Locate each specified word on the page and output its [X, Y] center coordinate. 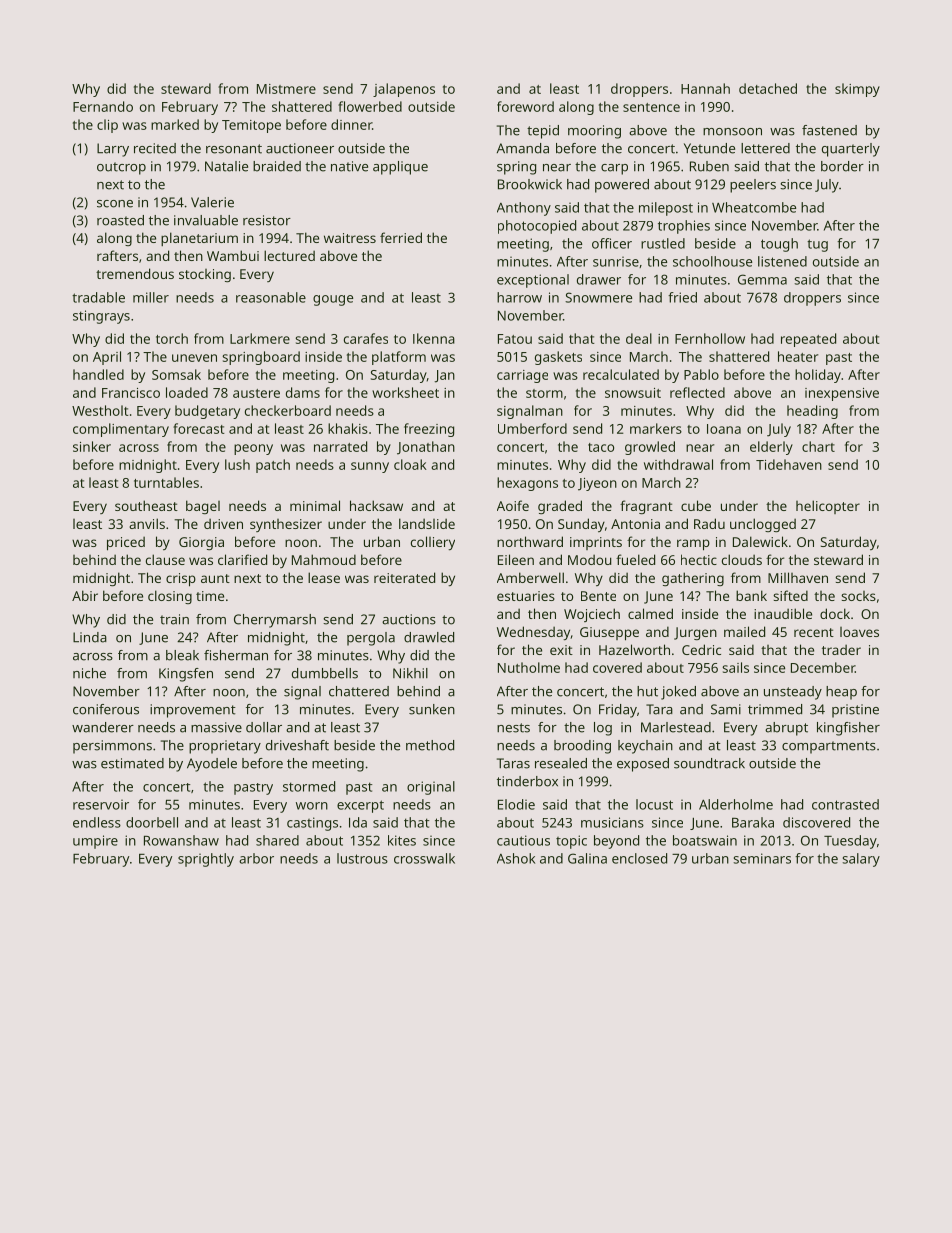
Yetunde [709, 148]
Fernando [103, 106]
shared [277, 840]
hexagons [527, 484]
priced [126, 543]
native [349, 166]
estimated [132, 763]
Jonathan [426, 448]
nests [513, 728]
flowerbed [370, 106]
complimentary [121, 430]
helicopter [828, 507]
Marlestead [676, 727]
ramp [693, 545]
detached [768, 88]
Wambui [233, 255]
